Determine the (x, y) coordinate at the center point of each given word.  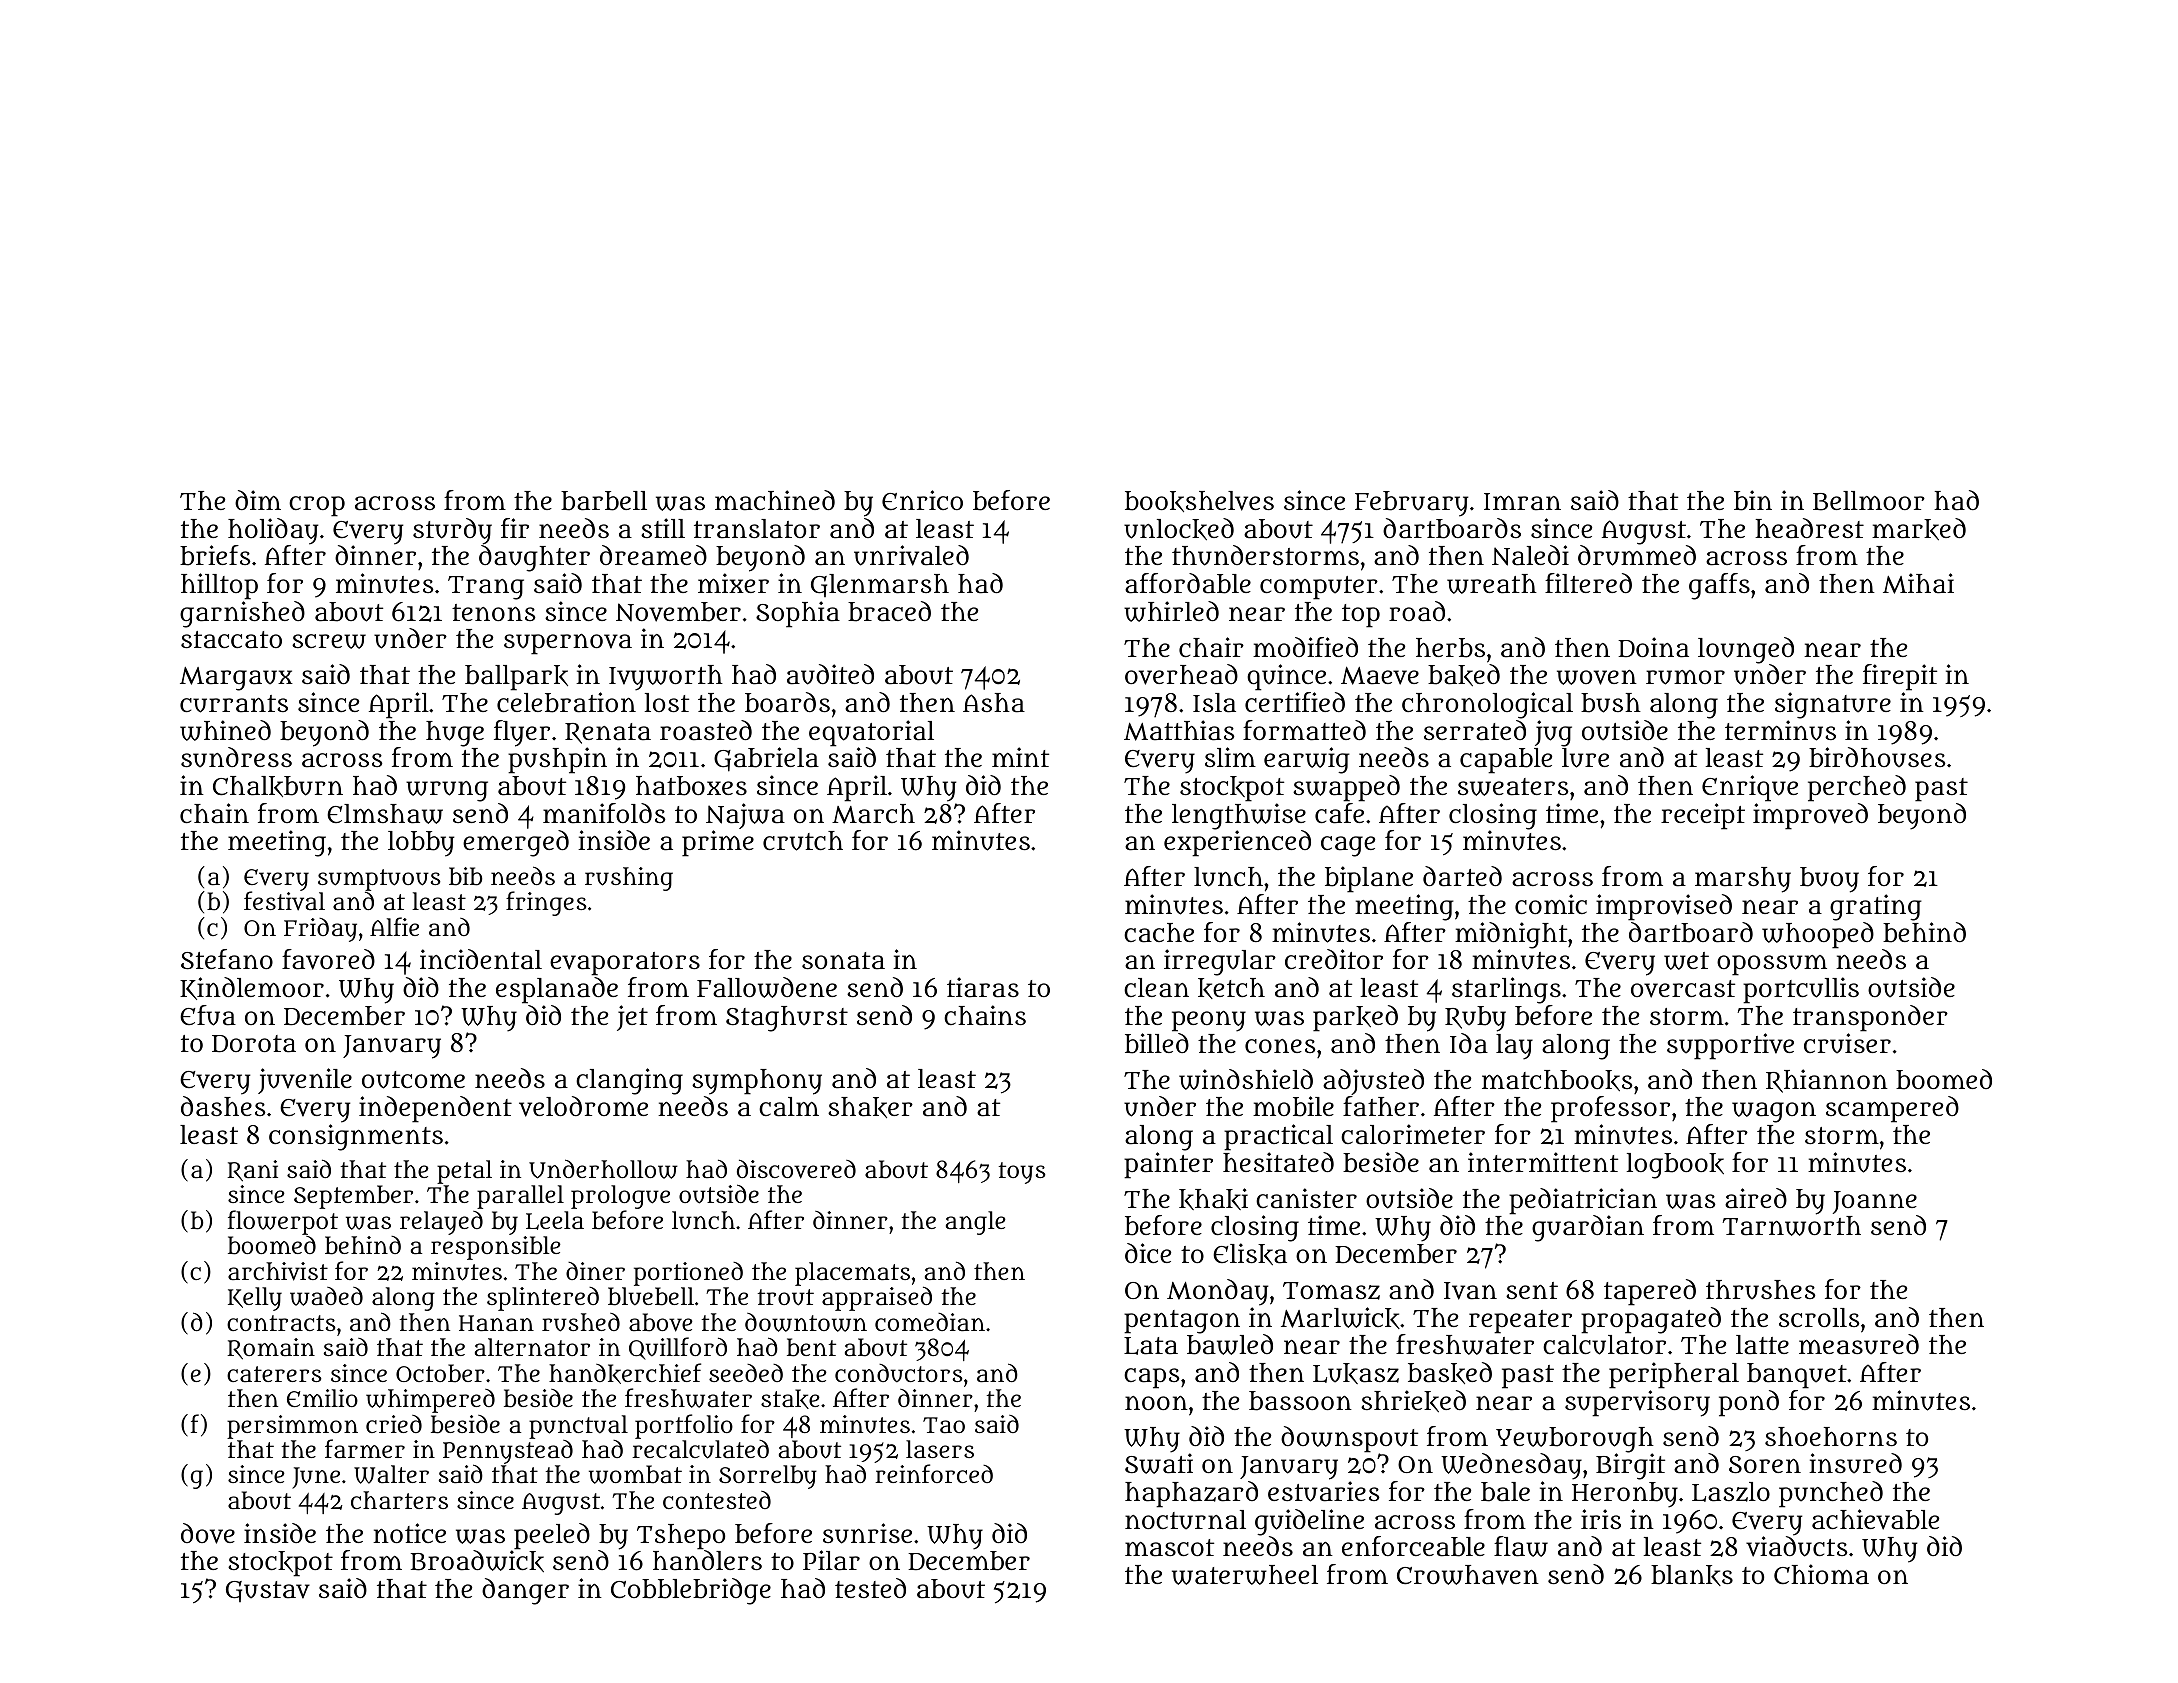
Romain (271, 1349)
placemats (852, 1274)
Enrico (922, 500)
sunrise (867, 1533)
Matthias (1179, 730)
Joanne (1875, 1202)
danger (525, 1591)
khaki (1213, 1199)
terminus (1780, 730)
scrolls (1819, 1317)
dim (258, 500)
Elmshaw (385, 814)
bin (1753, 500)
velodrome (583, 1106)
